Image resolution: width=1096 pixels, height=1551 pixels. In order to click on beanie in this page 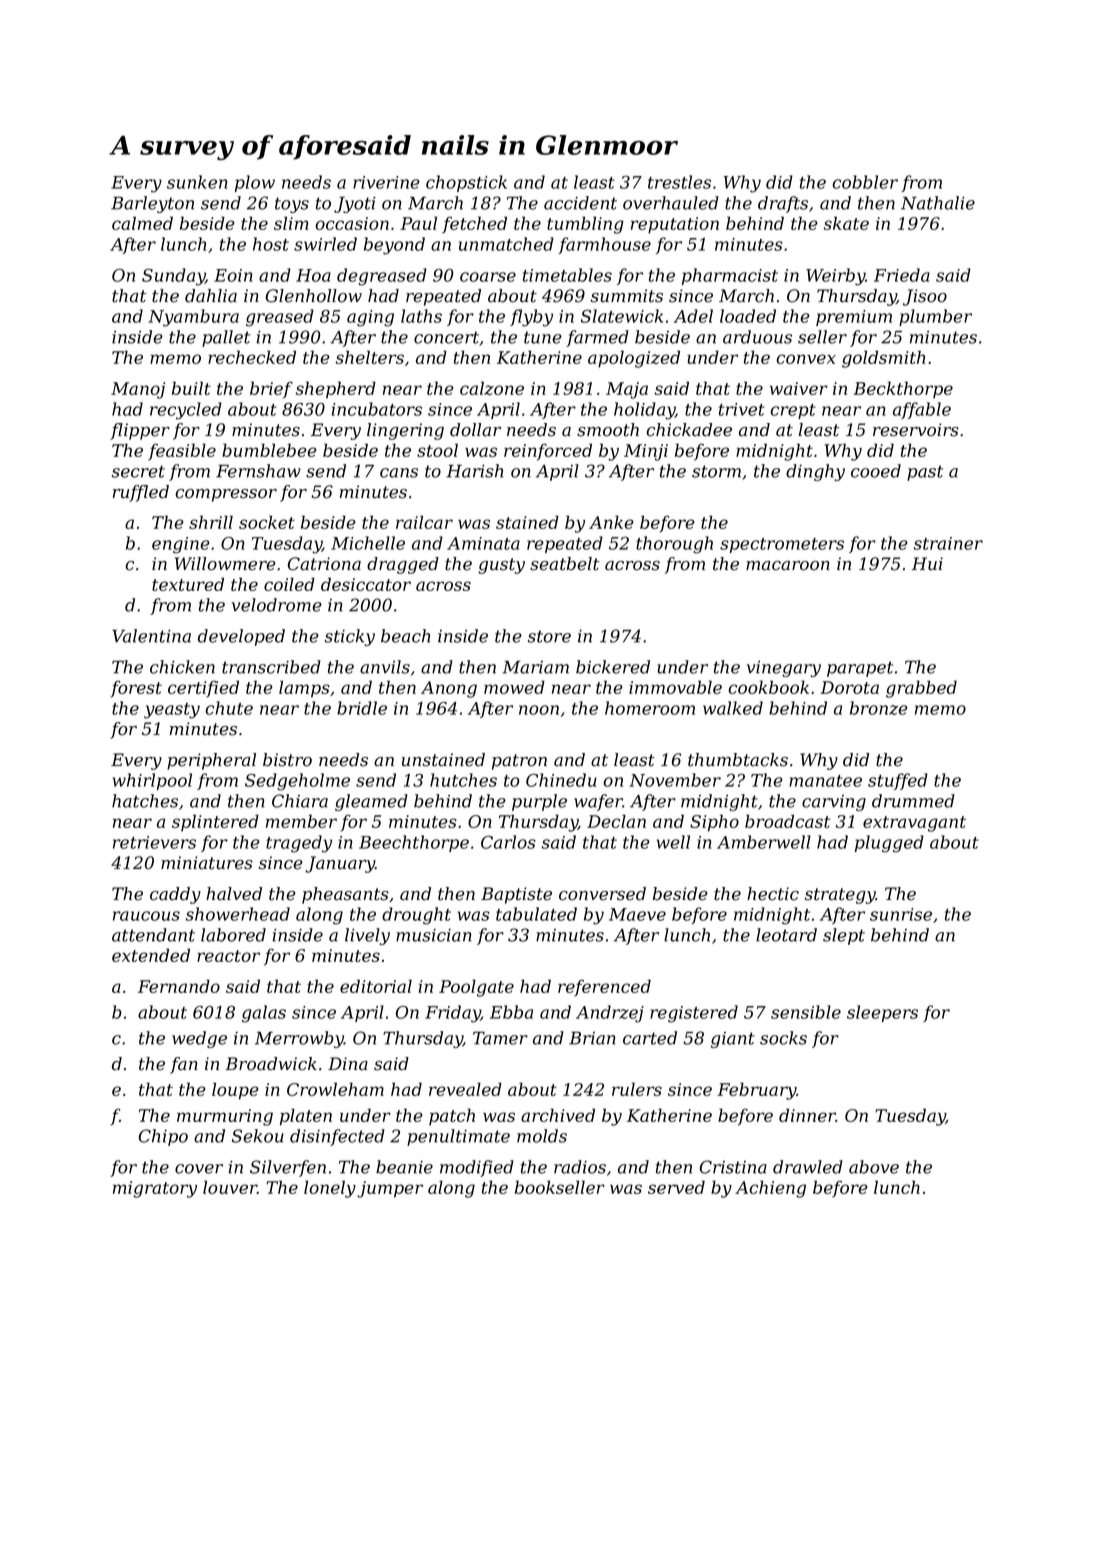, I will do `click(404, 1167)`.
